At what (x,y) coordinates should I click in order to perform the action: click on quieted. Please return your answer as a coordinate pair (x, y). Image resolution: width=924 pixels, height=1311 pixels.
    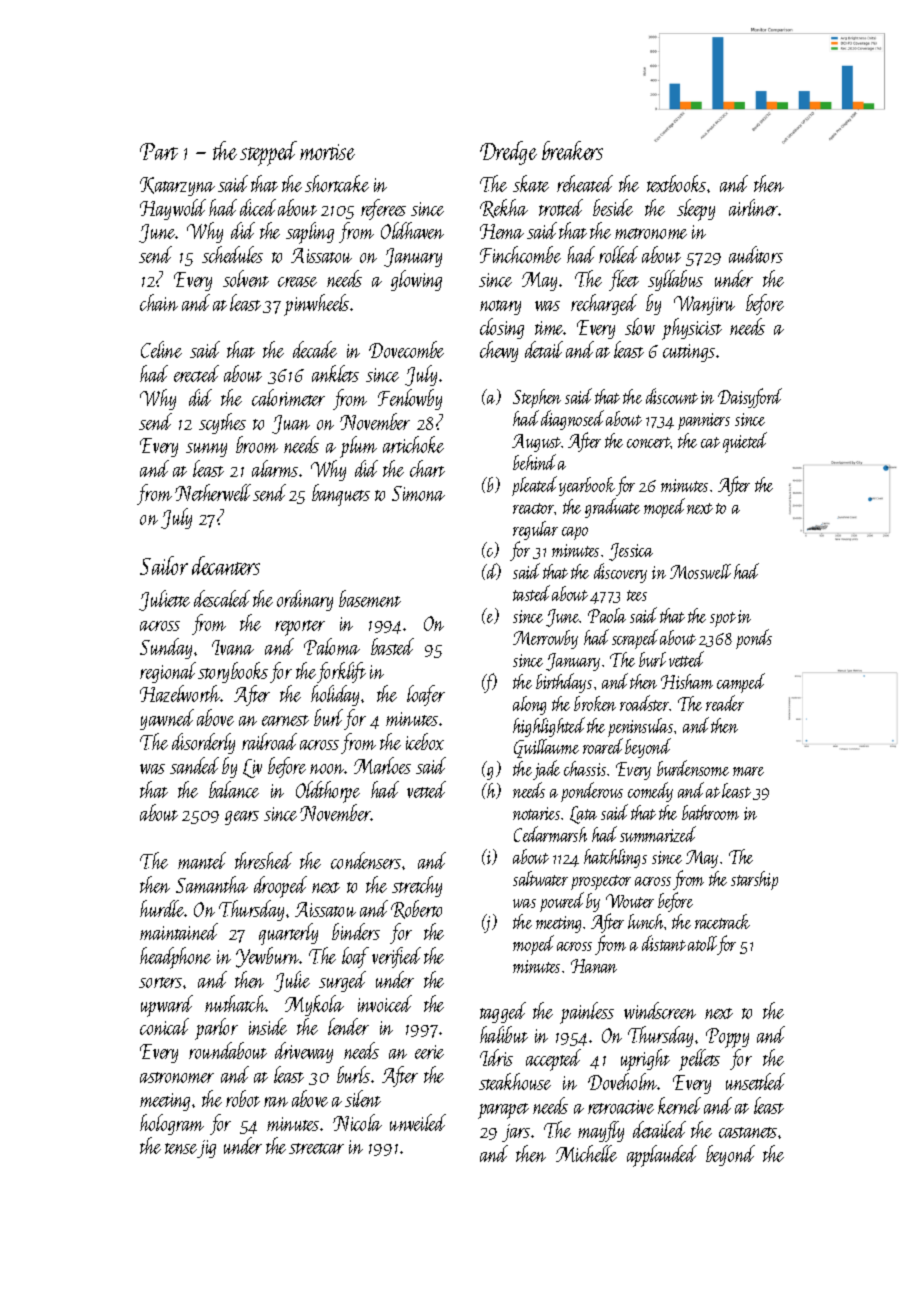
    Looking at the image, I should click on (745, 442).
